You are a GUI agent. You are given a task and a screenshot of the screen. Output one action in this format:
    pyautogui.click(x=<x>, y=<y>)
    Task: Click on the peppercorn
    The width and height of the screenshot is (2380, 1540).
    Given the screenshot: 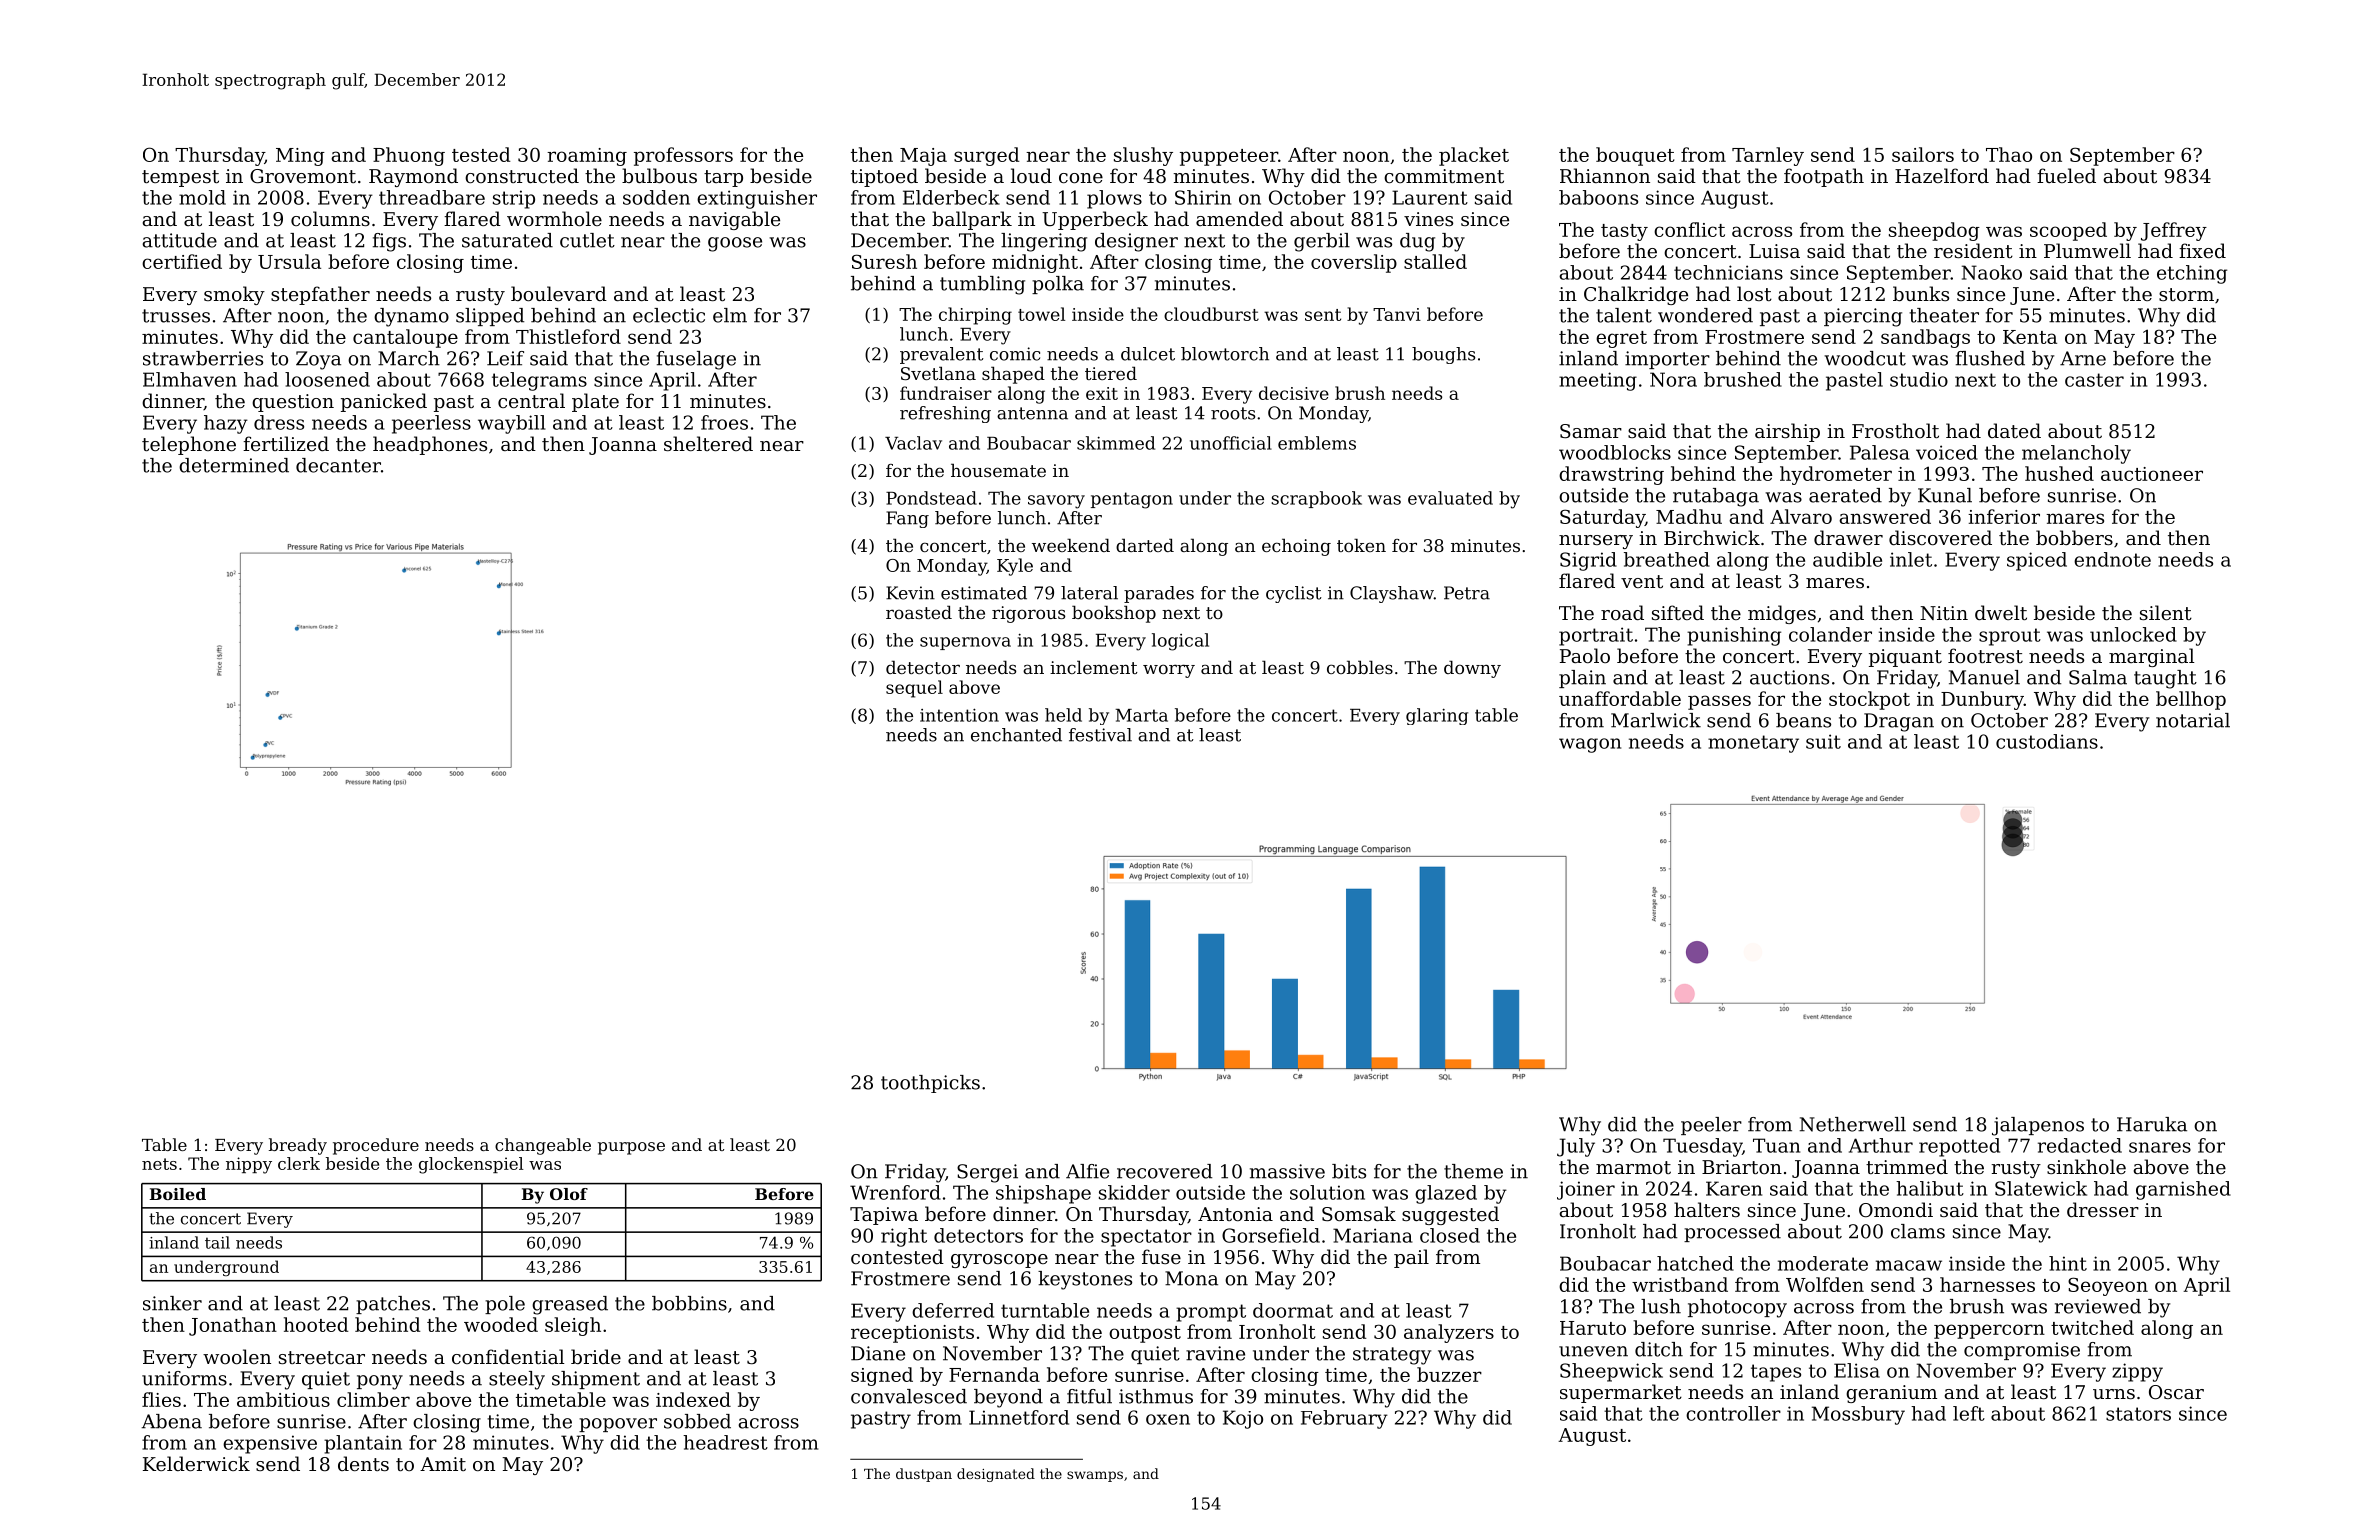 What is the action you would take?
    pyautogui.click(x=1989, y=1331)
